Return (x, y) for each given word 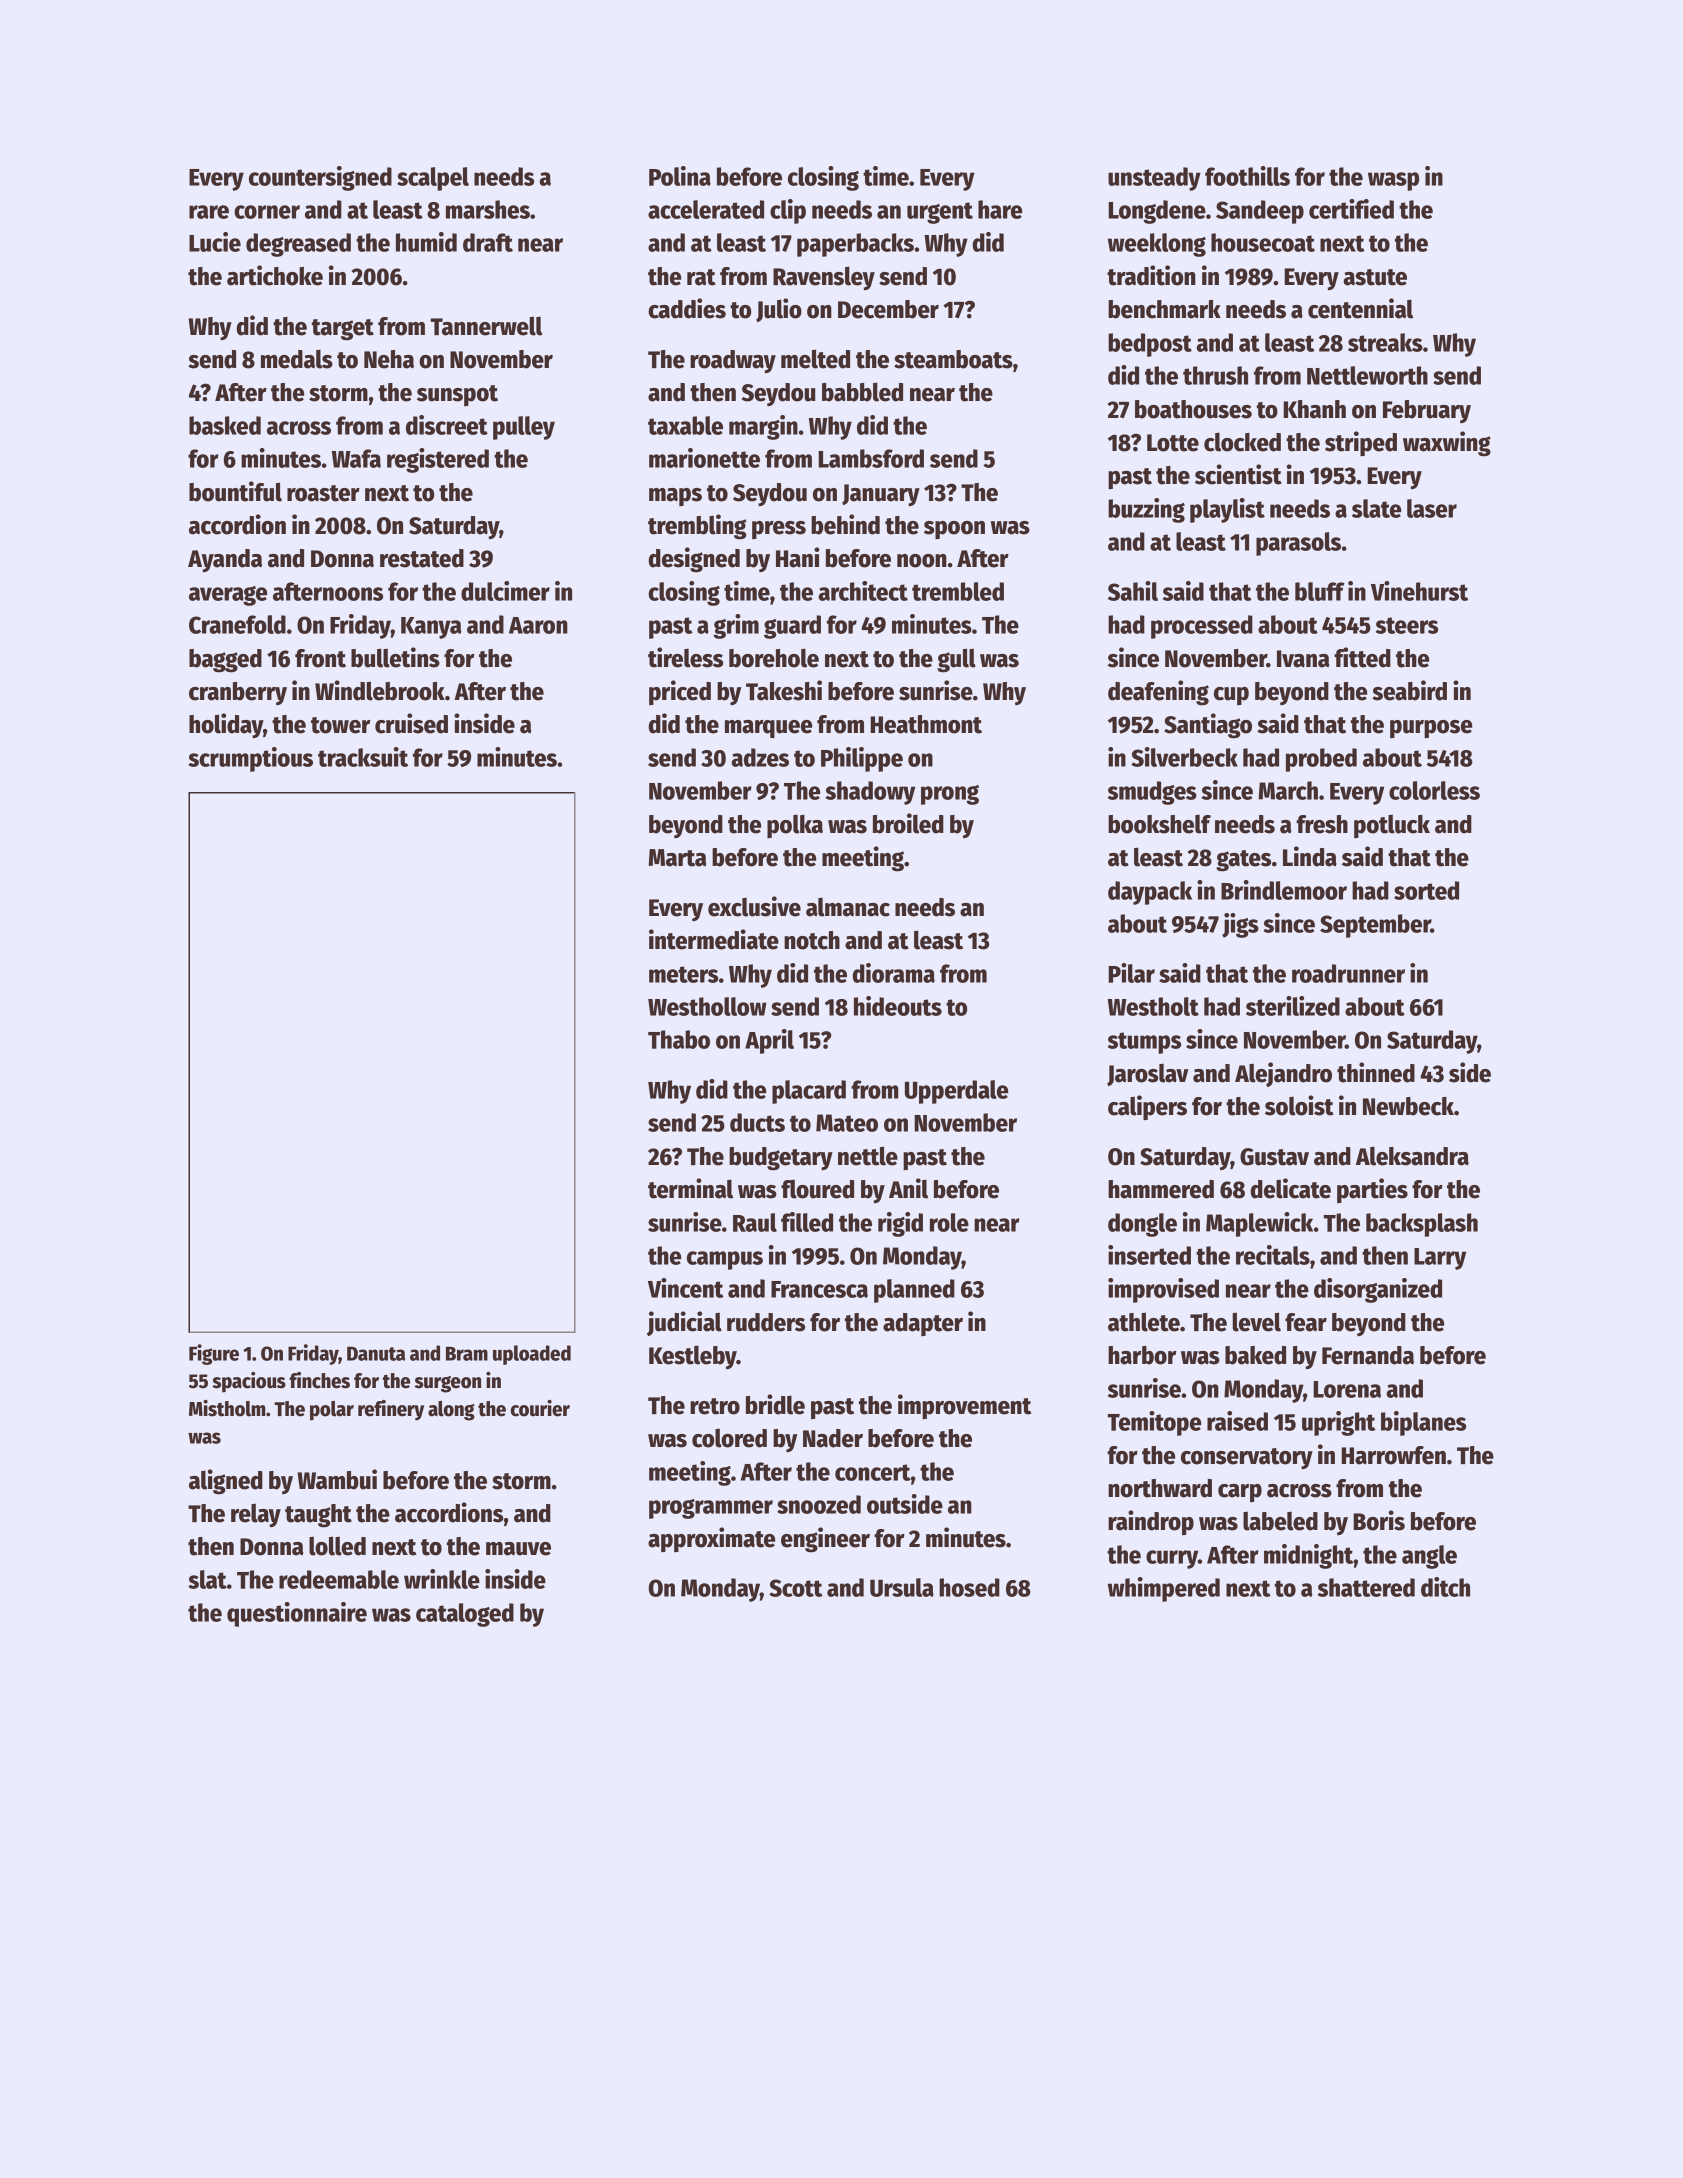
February (1427, 411)
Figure (214, 1354)
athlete (1144, 1322)
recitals (1273, 1255)
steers (1407, 625)
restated (422, 558)
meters (683, 974)
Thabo (679, 1039)
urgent (940, 213)
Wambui (337, 1479)
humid (426, 242)
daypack (1150, 893)
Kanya (431, 628)
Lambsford (871, 458)
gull (956, 660)
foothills (1247, 176)
